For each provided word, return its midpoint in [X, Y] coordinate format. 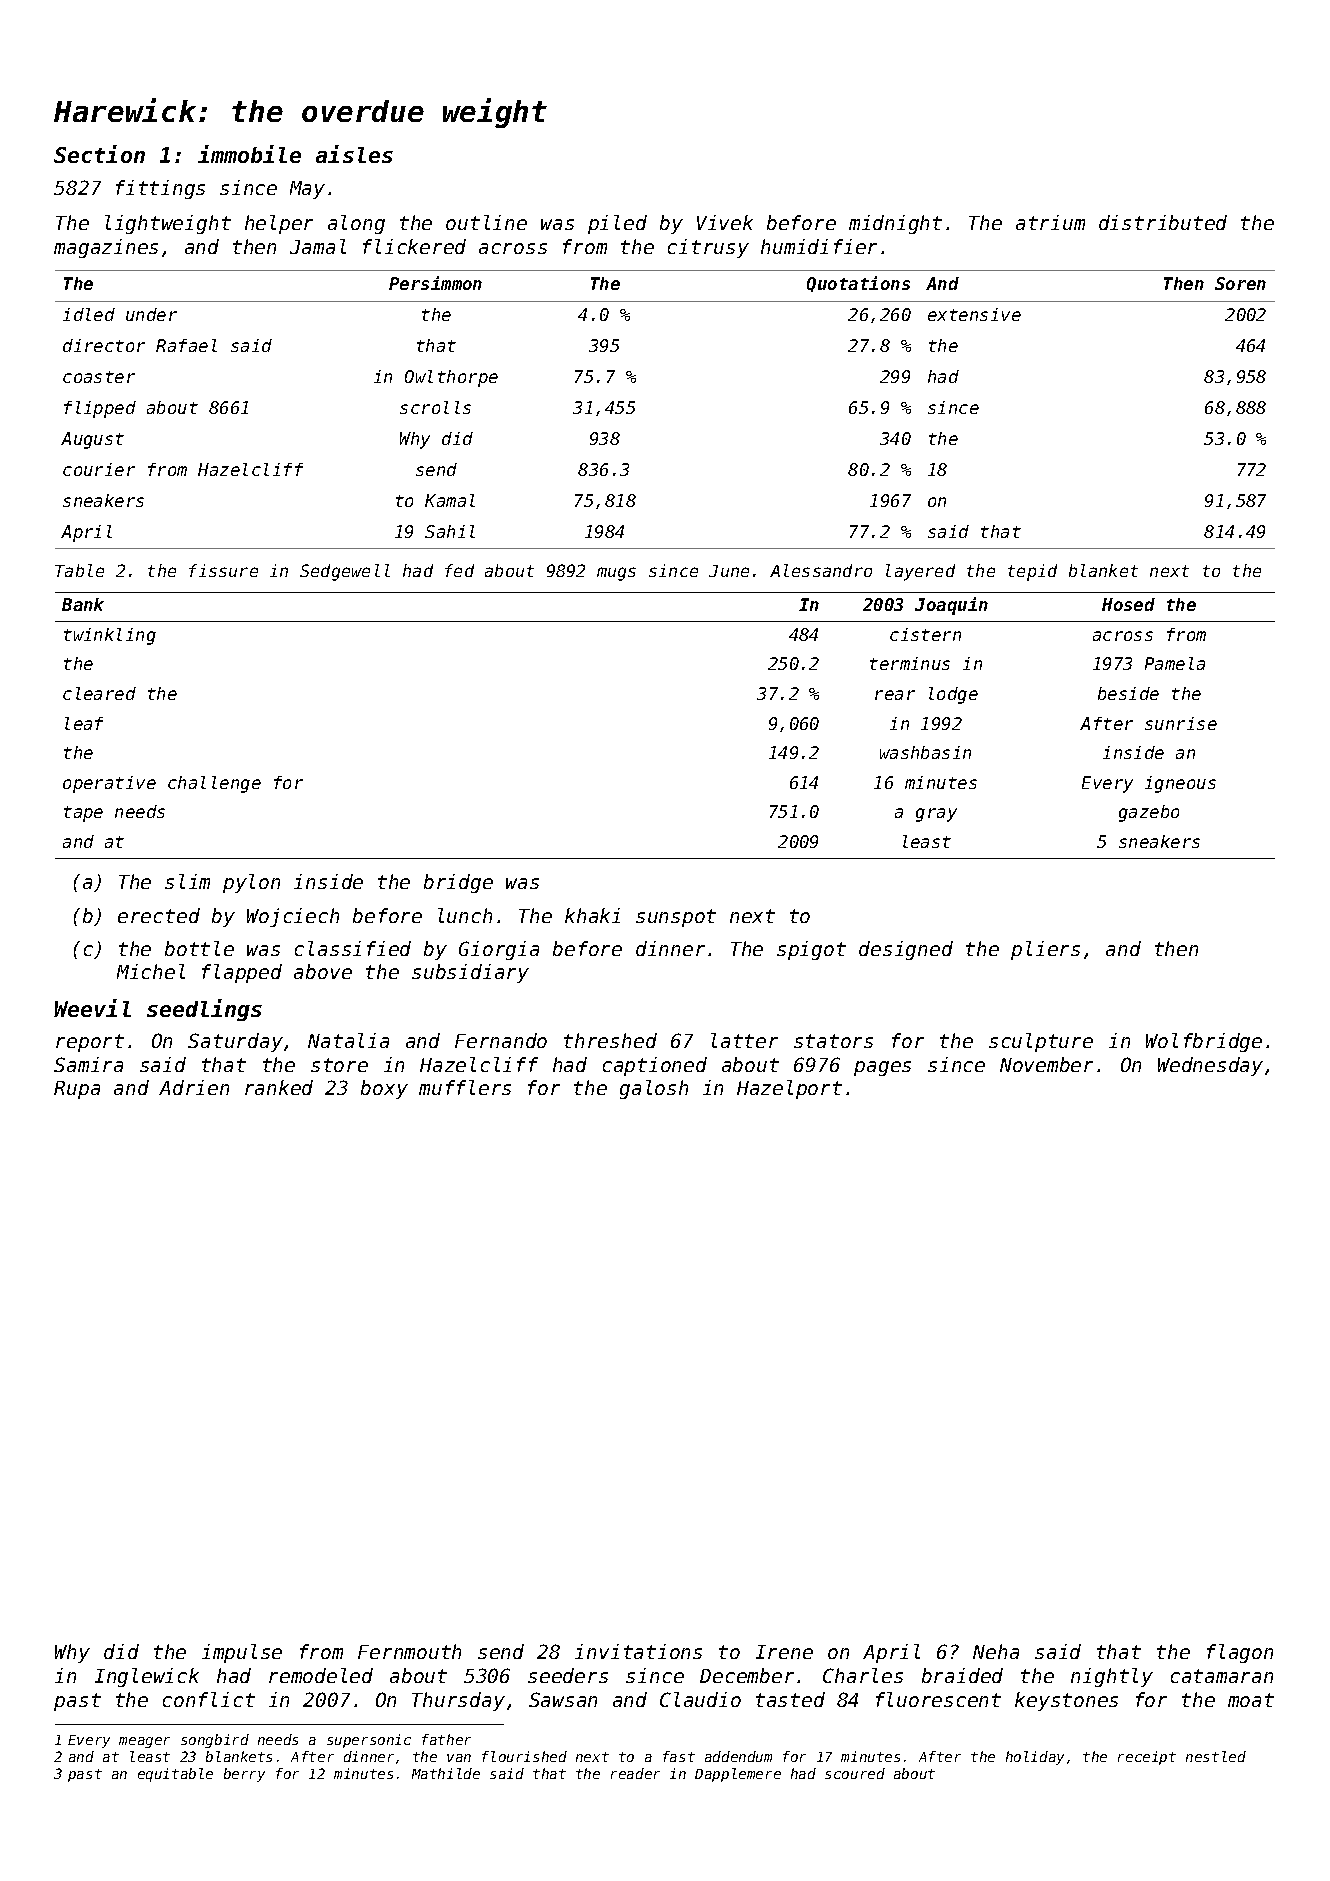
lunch [465, 915]
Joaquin [951, 606]
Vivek [725, 222]
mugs [616, 574]
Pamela [1175, 663]
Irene [784, 1652]
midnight [895, 224]
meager [144, 1742]
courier [99, 469]
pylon [251, 883]
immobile [249, 154]
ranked [279, 1087]
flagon [1240, 1653]
